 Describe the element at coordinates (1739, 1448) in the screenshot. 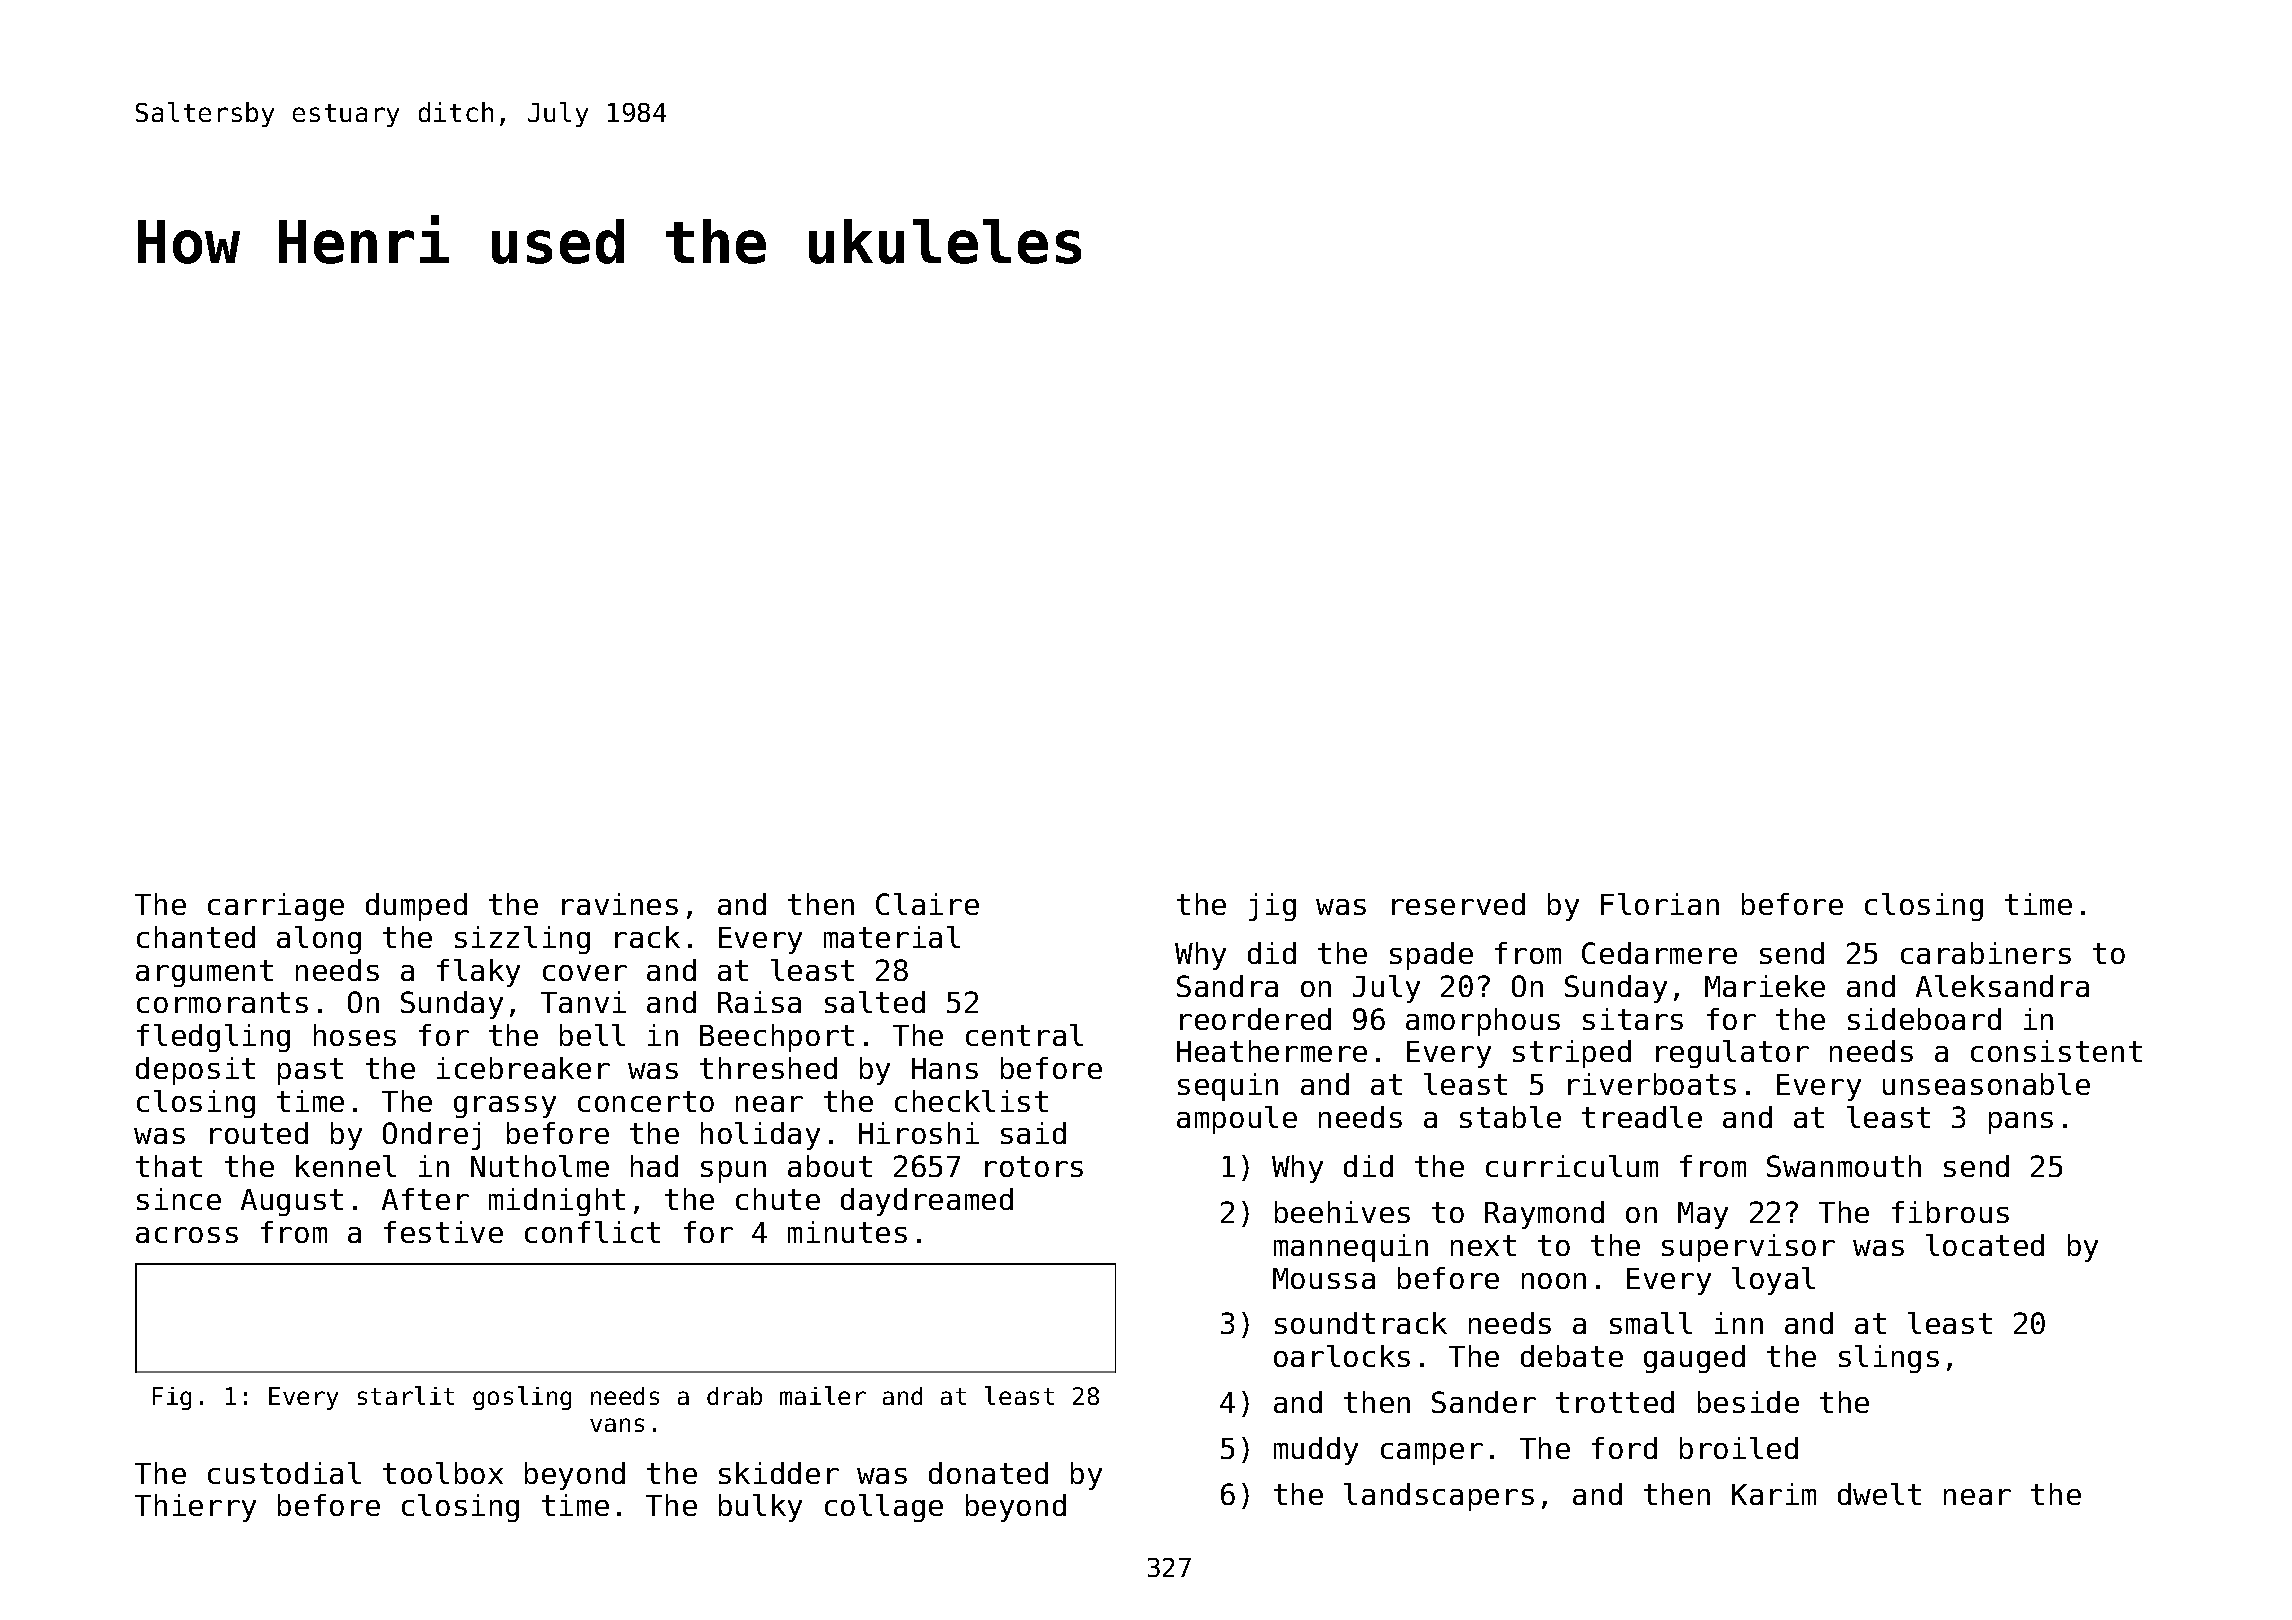

I see `broiled` at that location.
